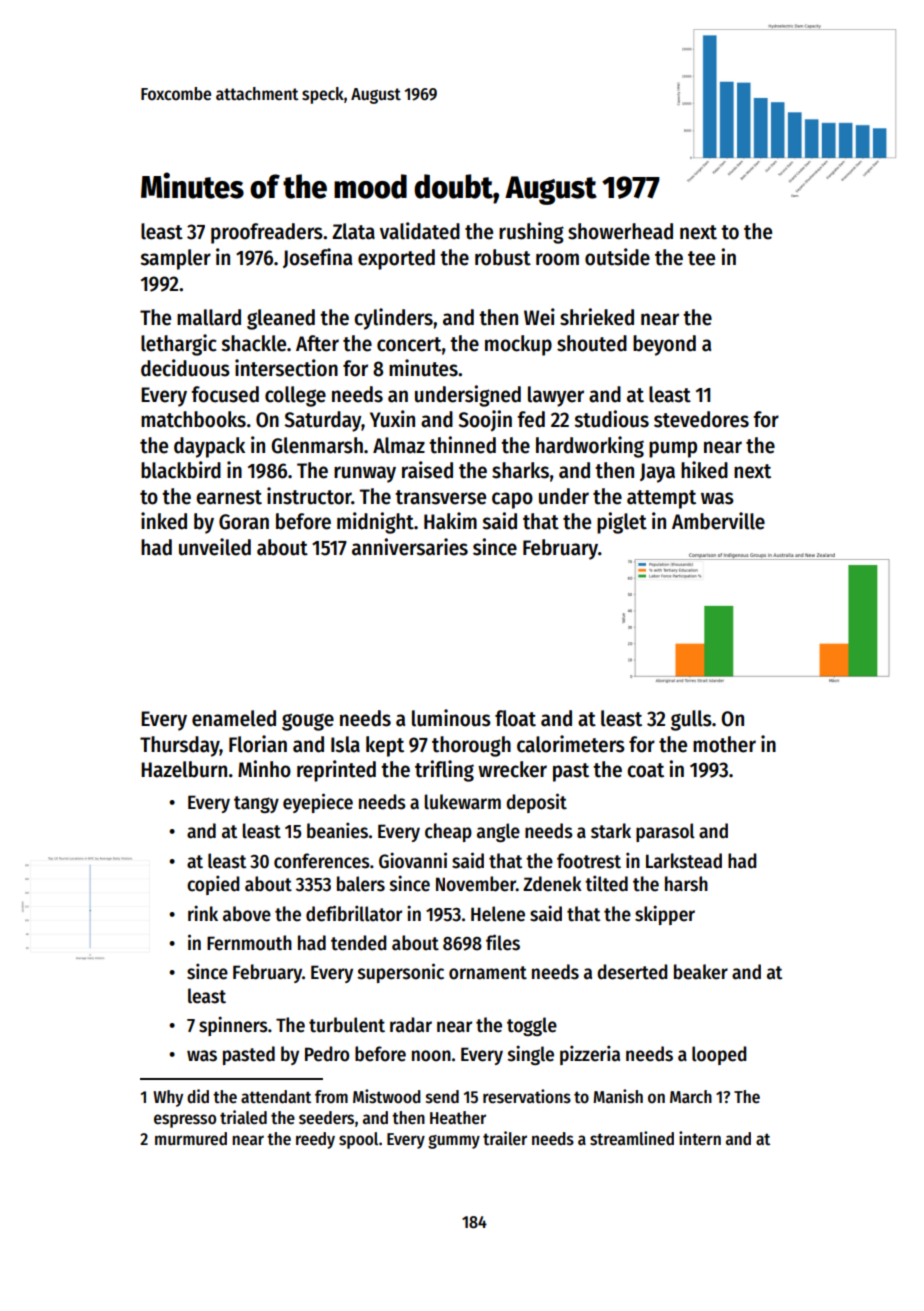 This document has width=924, height=1311. I want to click on proofreaders, so click(267, 233).
